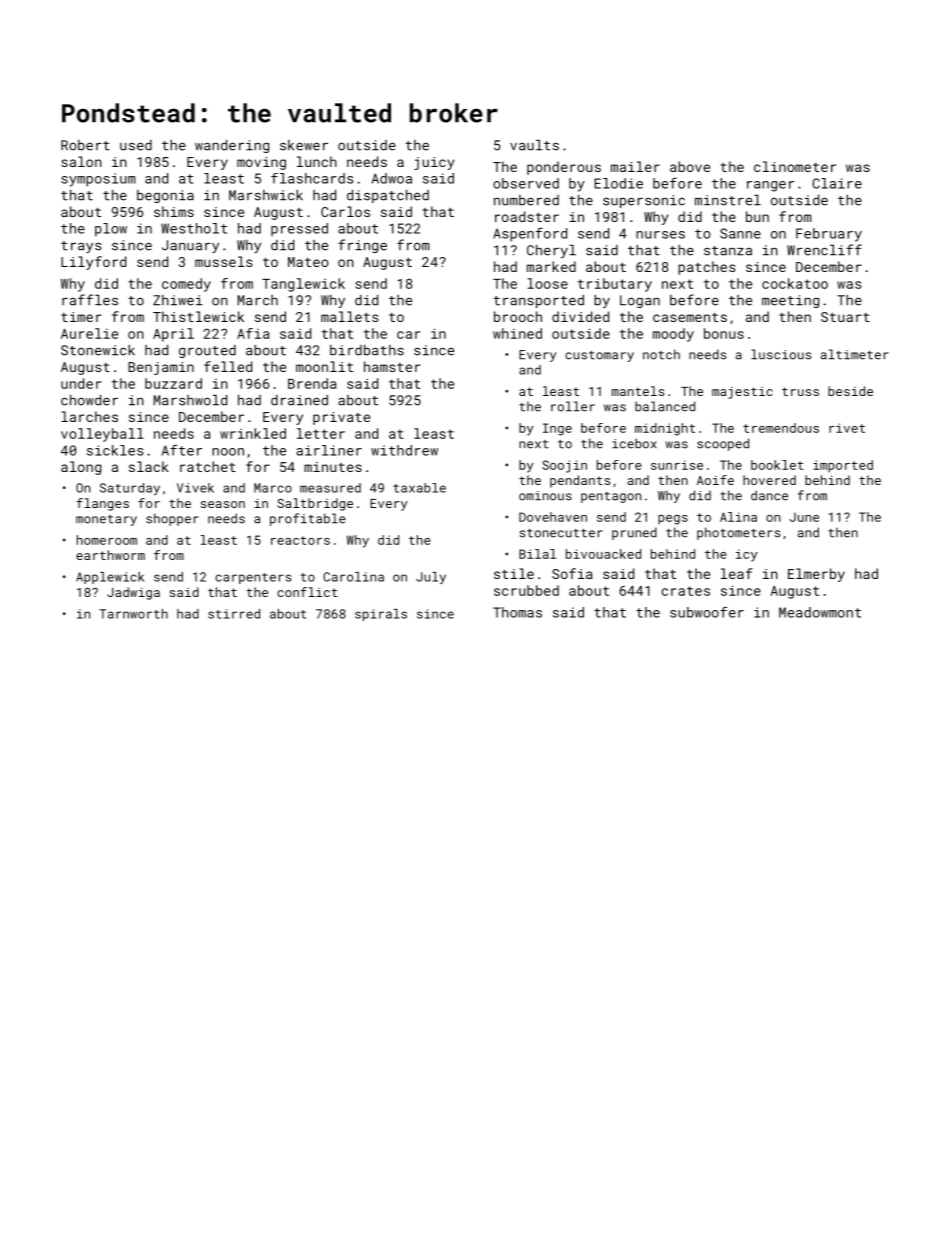 This document has width=952, height=1233. What do you see at coordinates (829, 235) in the document?
I see `February` at bounding box center [829, 235].
